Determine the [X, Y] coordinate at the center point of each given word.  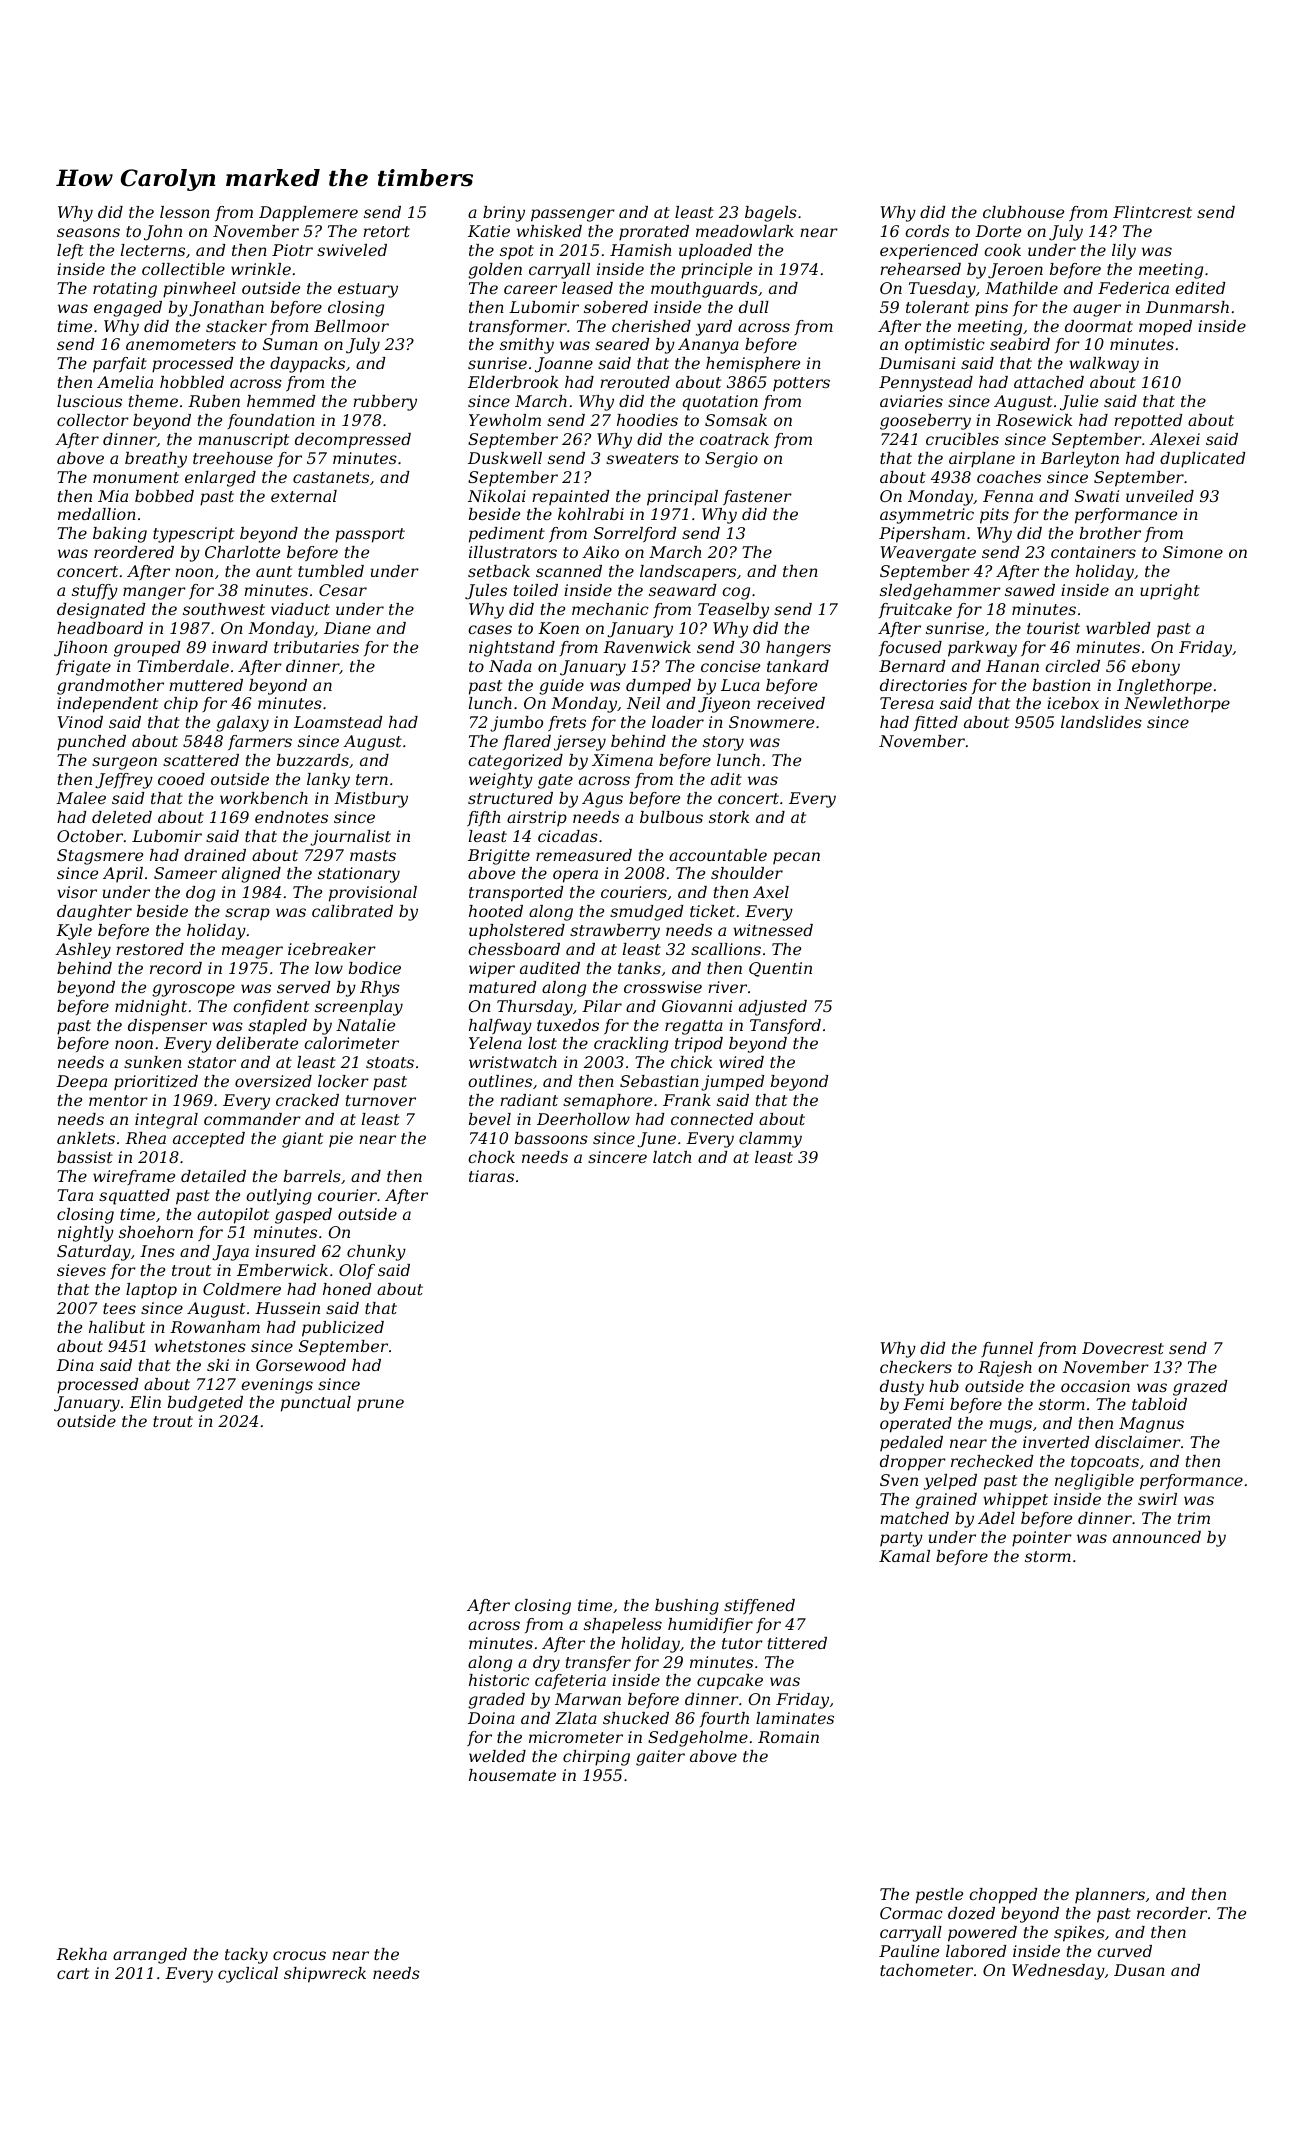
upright [1170, 592]
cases [490, 629]
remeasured [584, 855]
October [90, 836]
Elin [145, 1402]
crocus [299, 1955]
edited [1200, 288]
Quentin [780, 969]
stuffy [95, 592]
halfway [500, 1027]
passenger [573, 215]
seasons [88, 232]
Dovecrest [1123, 1348]
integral [166, 1121]
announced [1157, 1537]
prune [380, 1405]
